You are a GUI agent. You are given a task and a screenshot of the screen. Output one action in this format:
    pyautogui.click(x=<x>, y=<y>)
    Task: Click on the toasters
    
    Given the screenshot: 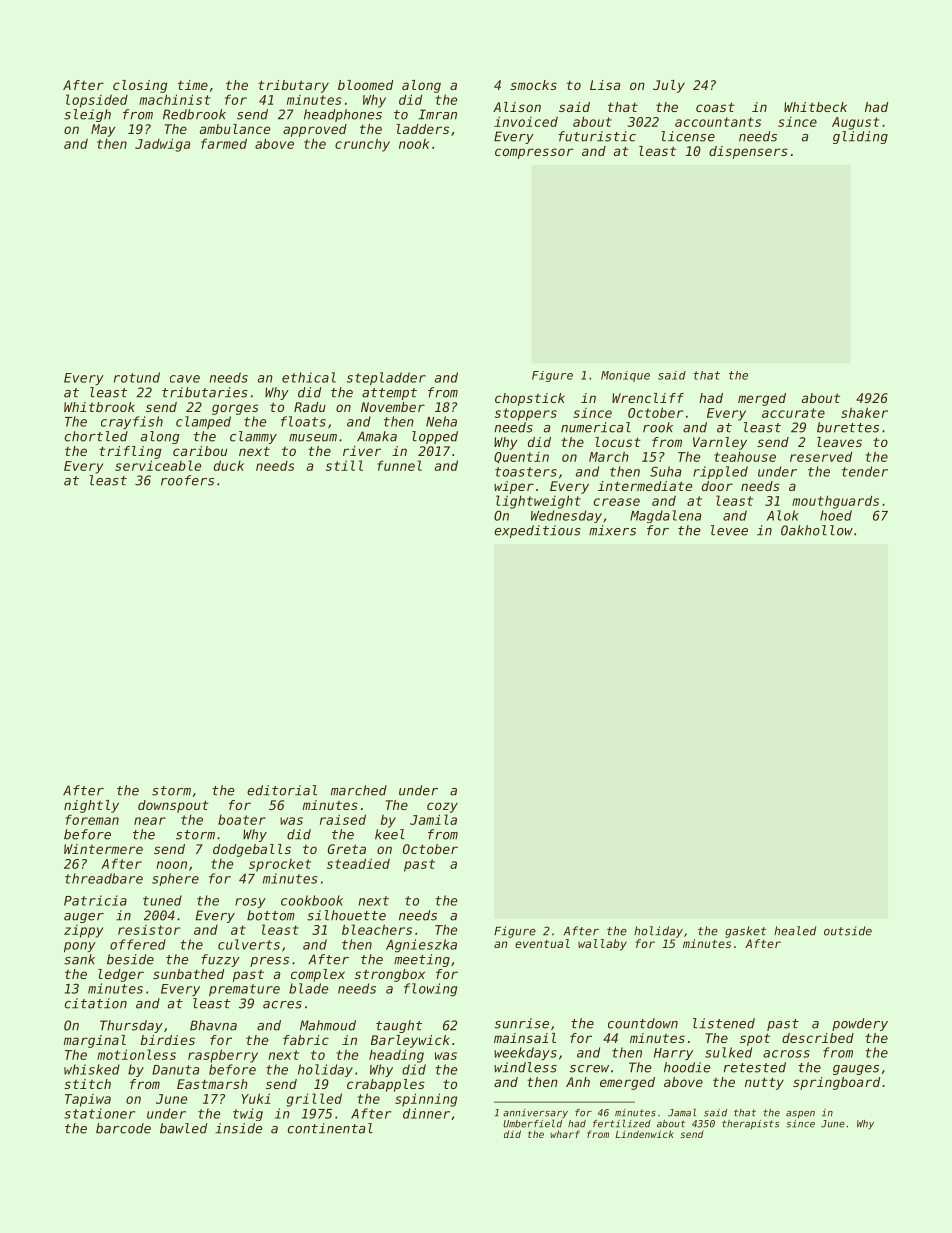 What is the action you would take?
    pyautogui.click(x=526, y=472)
